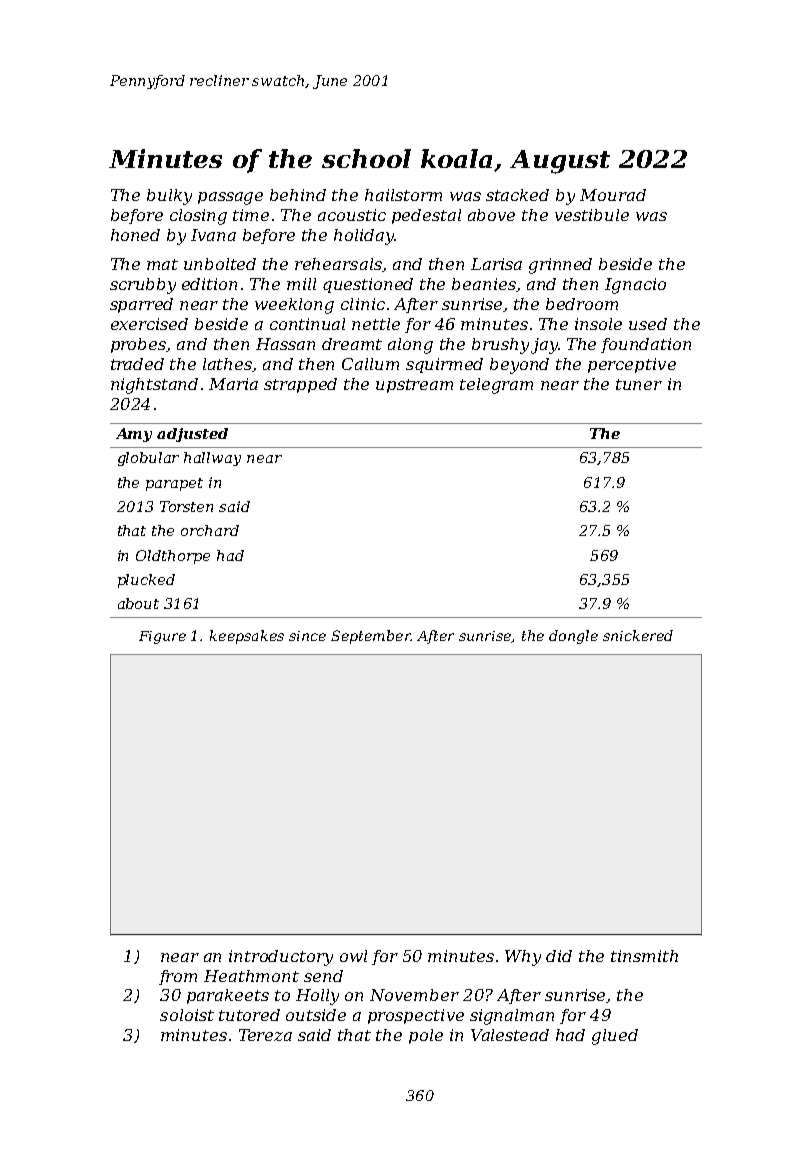 This screenshot has width=812, height=1151. What do you see at coordinates (353, 956) in the screenshot?
I see `owl` at bounding box center [353, 956].
